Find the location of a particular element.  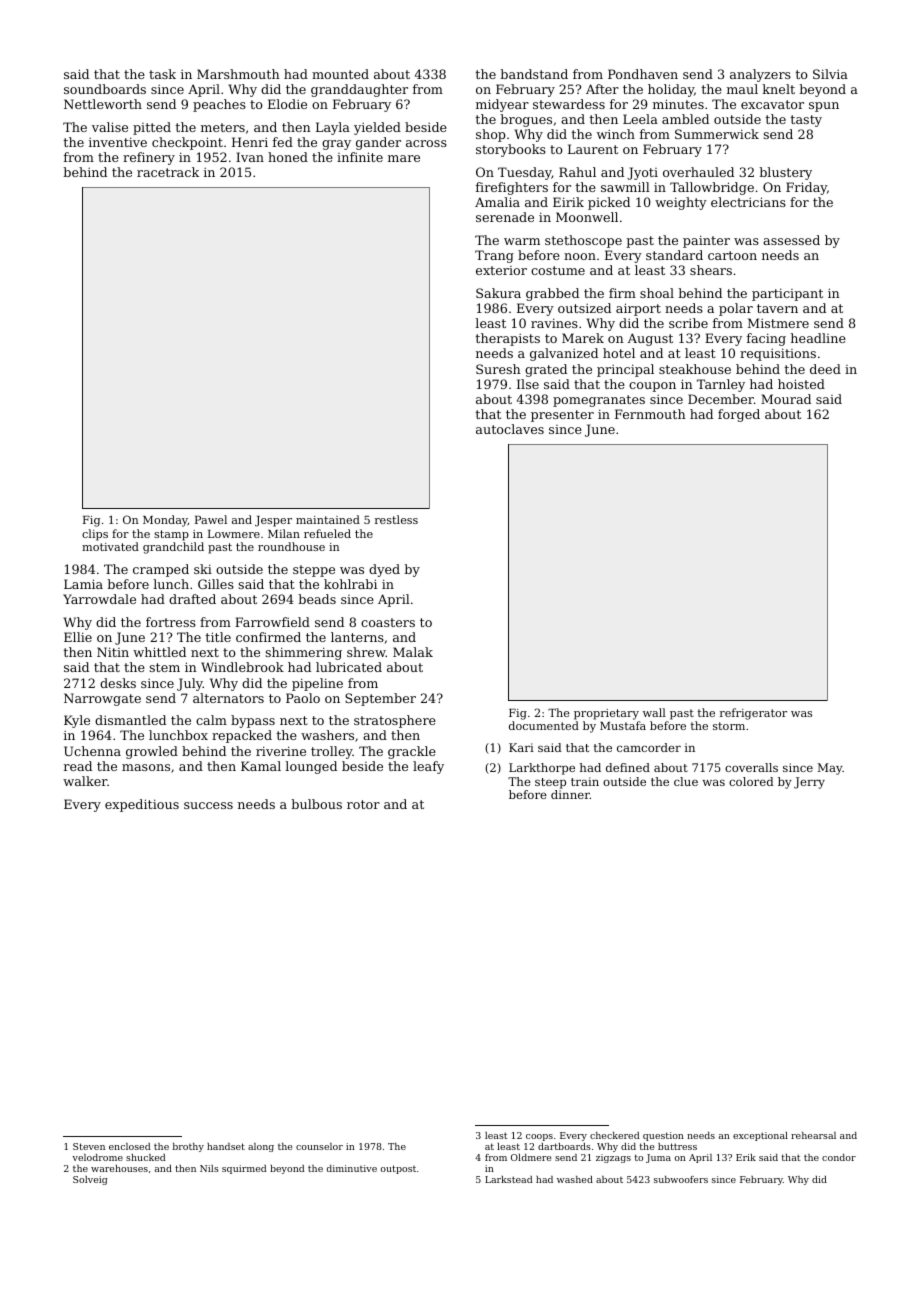

forged is located at coordinates (739, 415).
